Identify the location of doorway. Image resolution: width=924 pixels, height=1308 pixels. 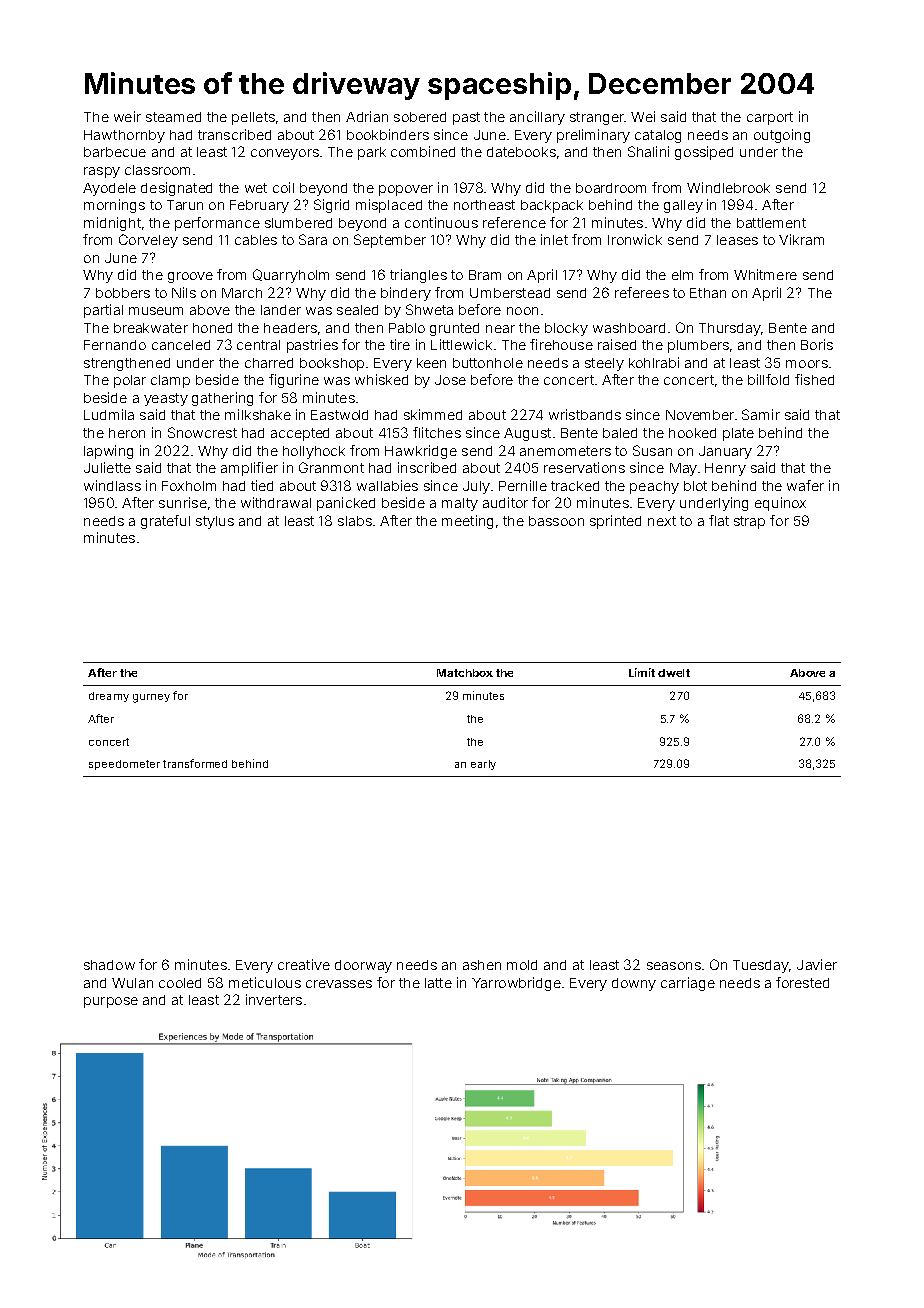
(363, 966).
